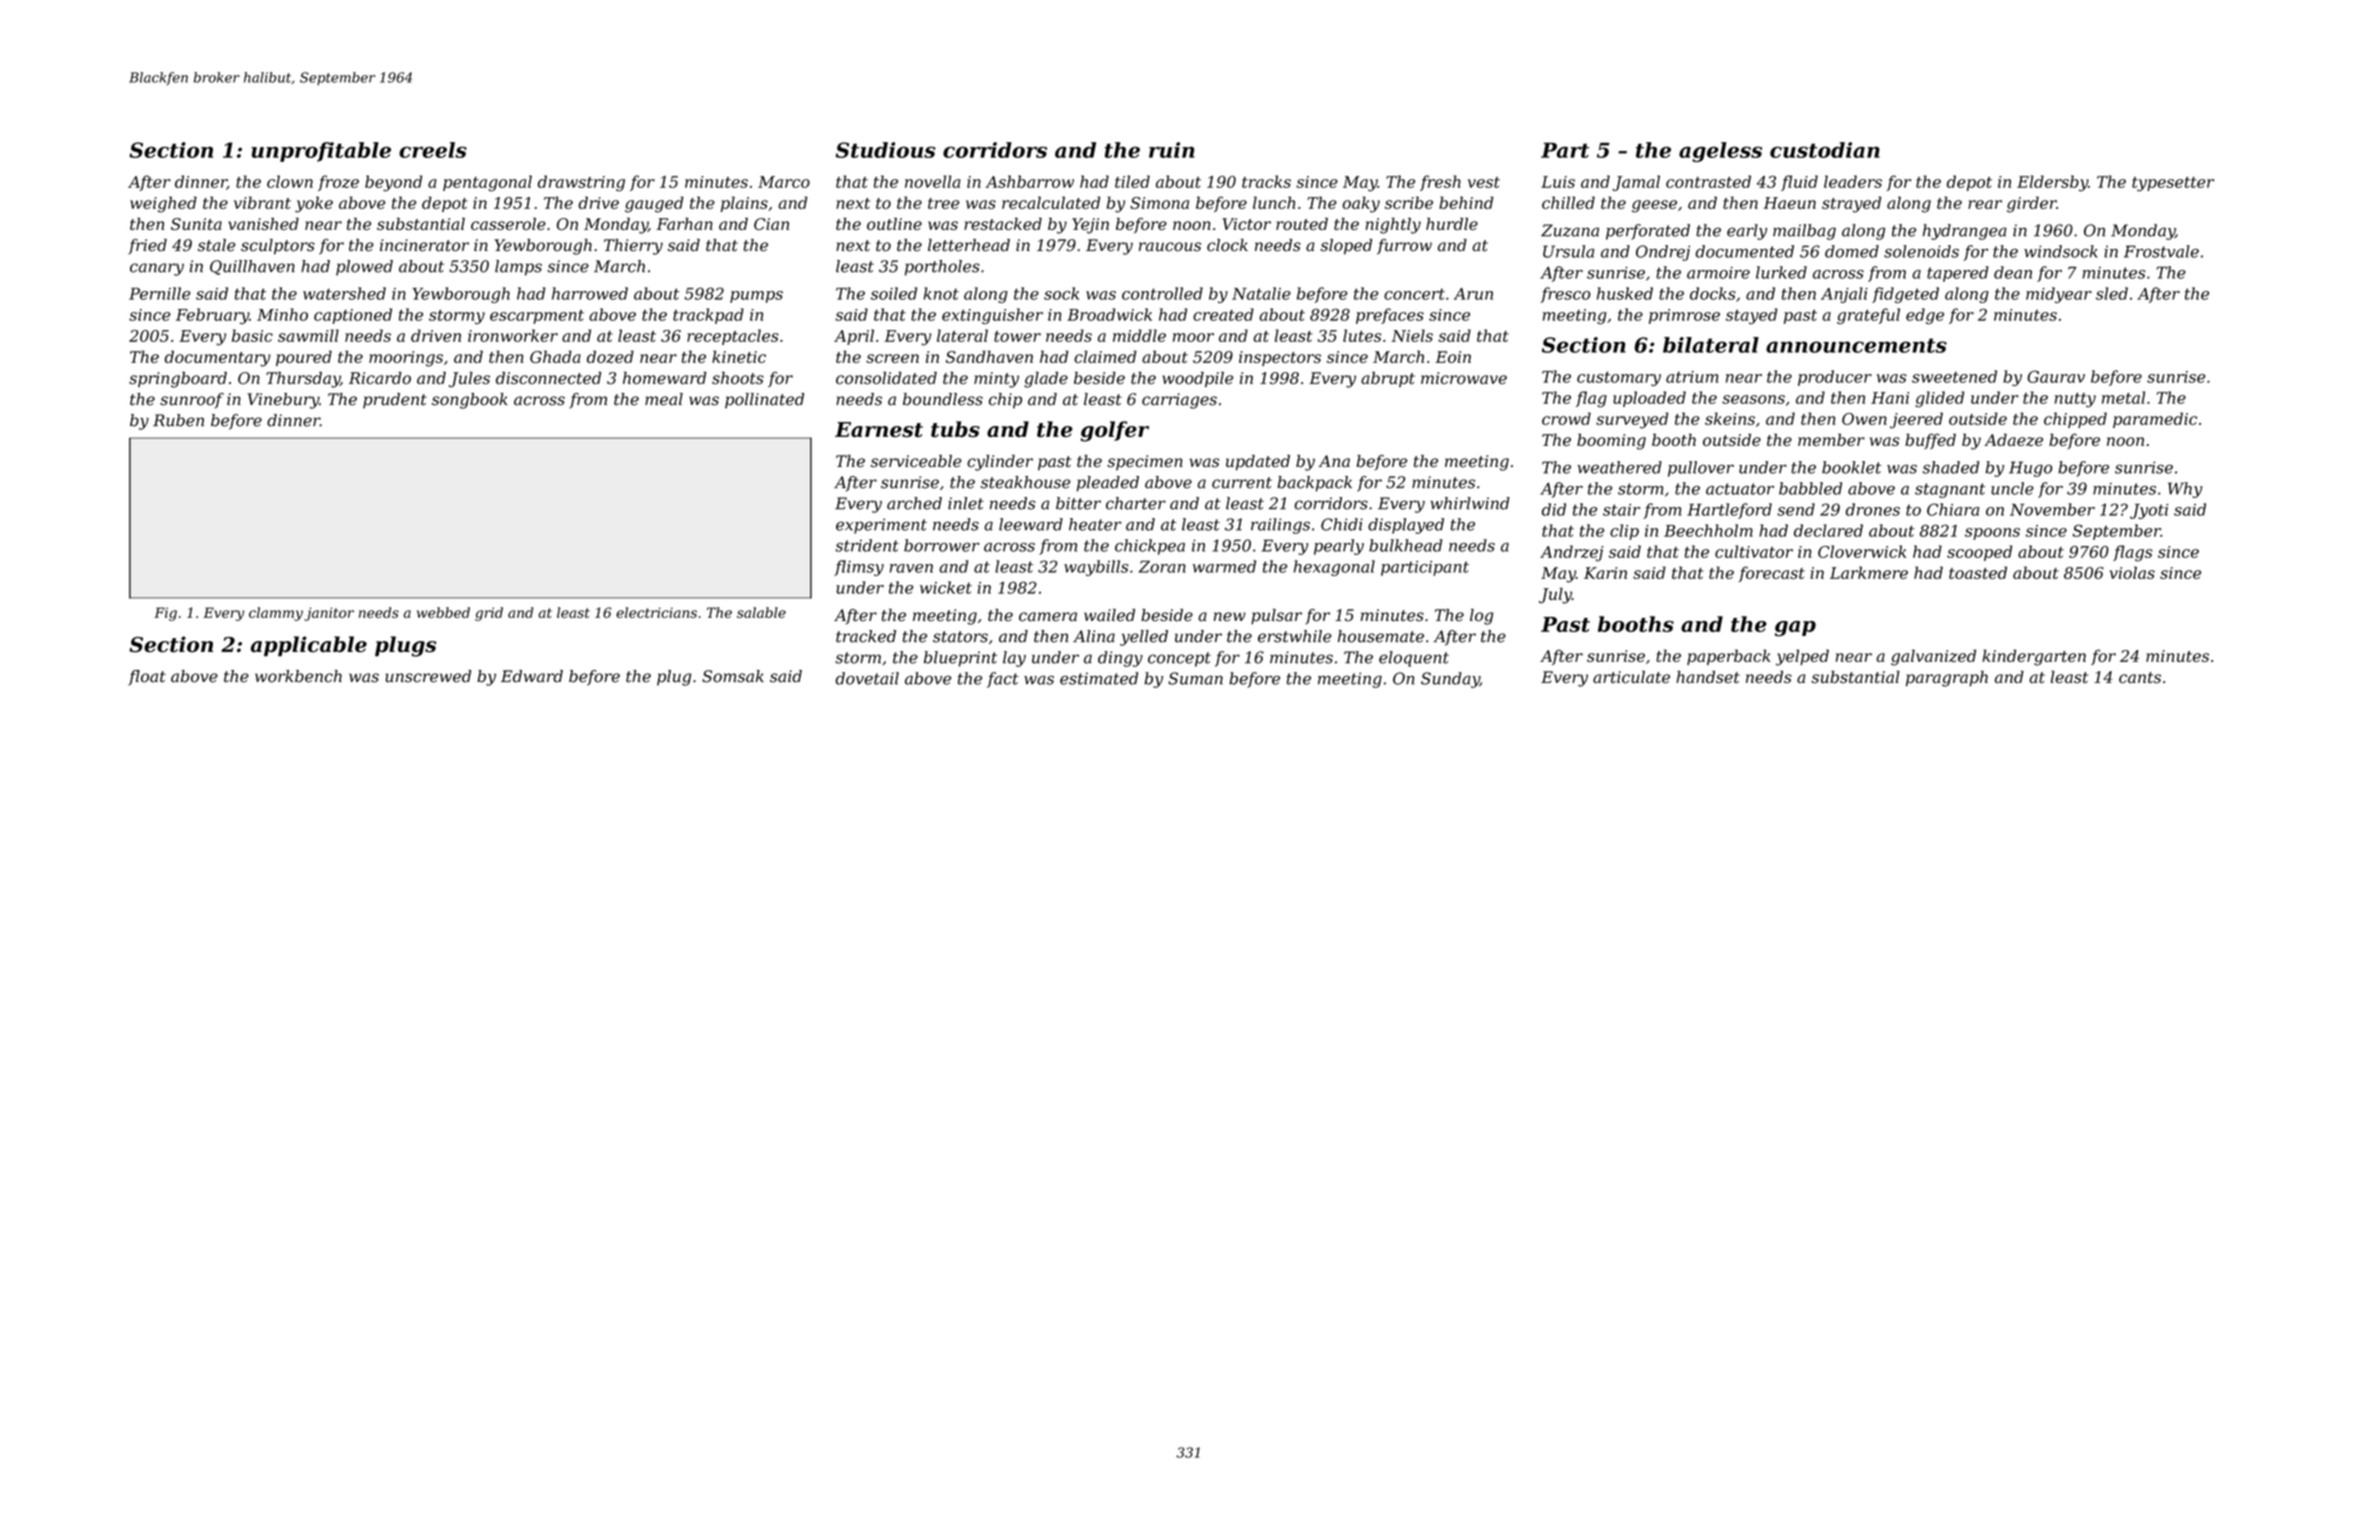 This document has height=1523, width=2353. I want to click on unscrewed, so click(428, 676).
